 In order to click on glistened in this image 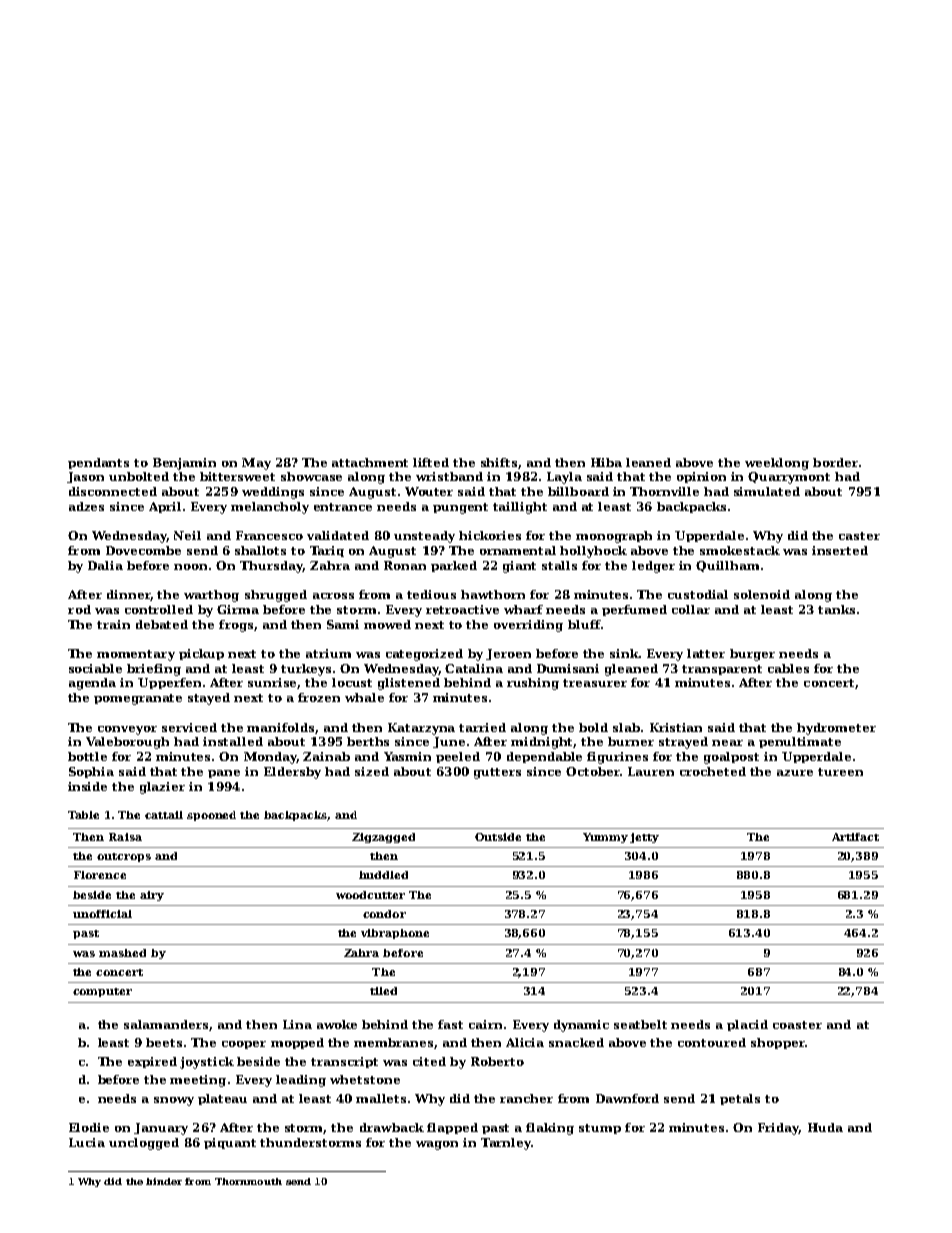, I will do `click(409, 684)`.
